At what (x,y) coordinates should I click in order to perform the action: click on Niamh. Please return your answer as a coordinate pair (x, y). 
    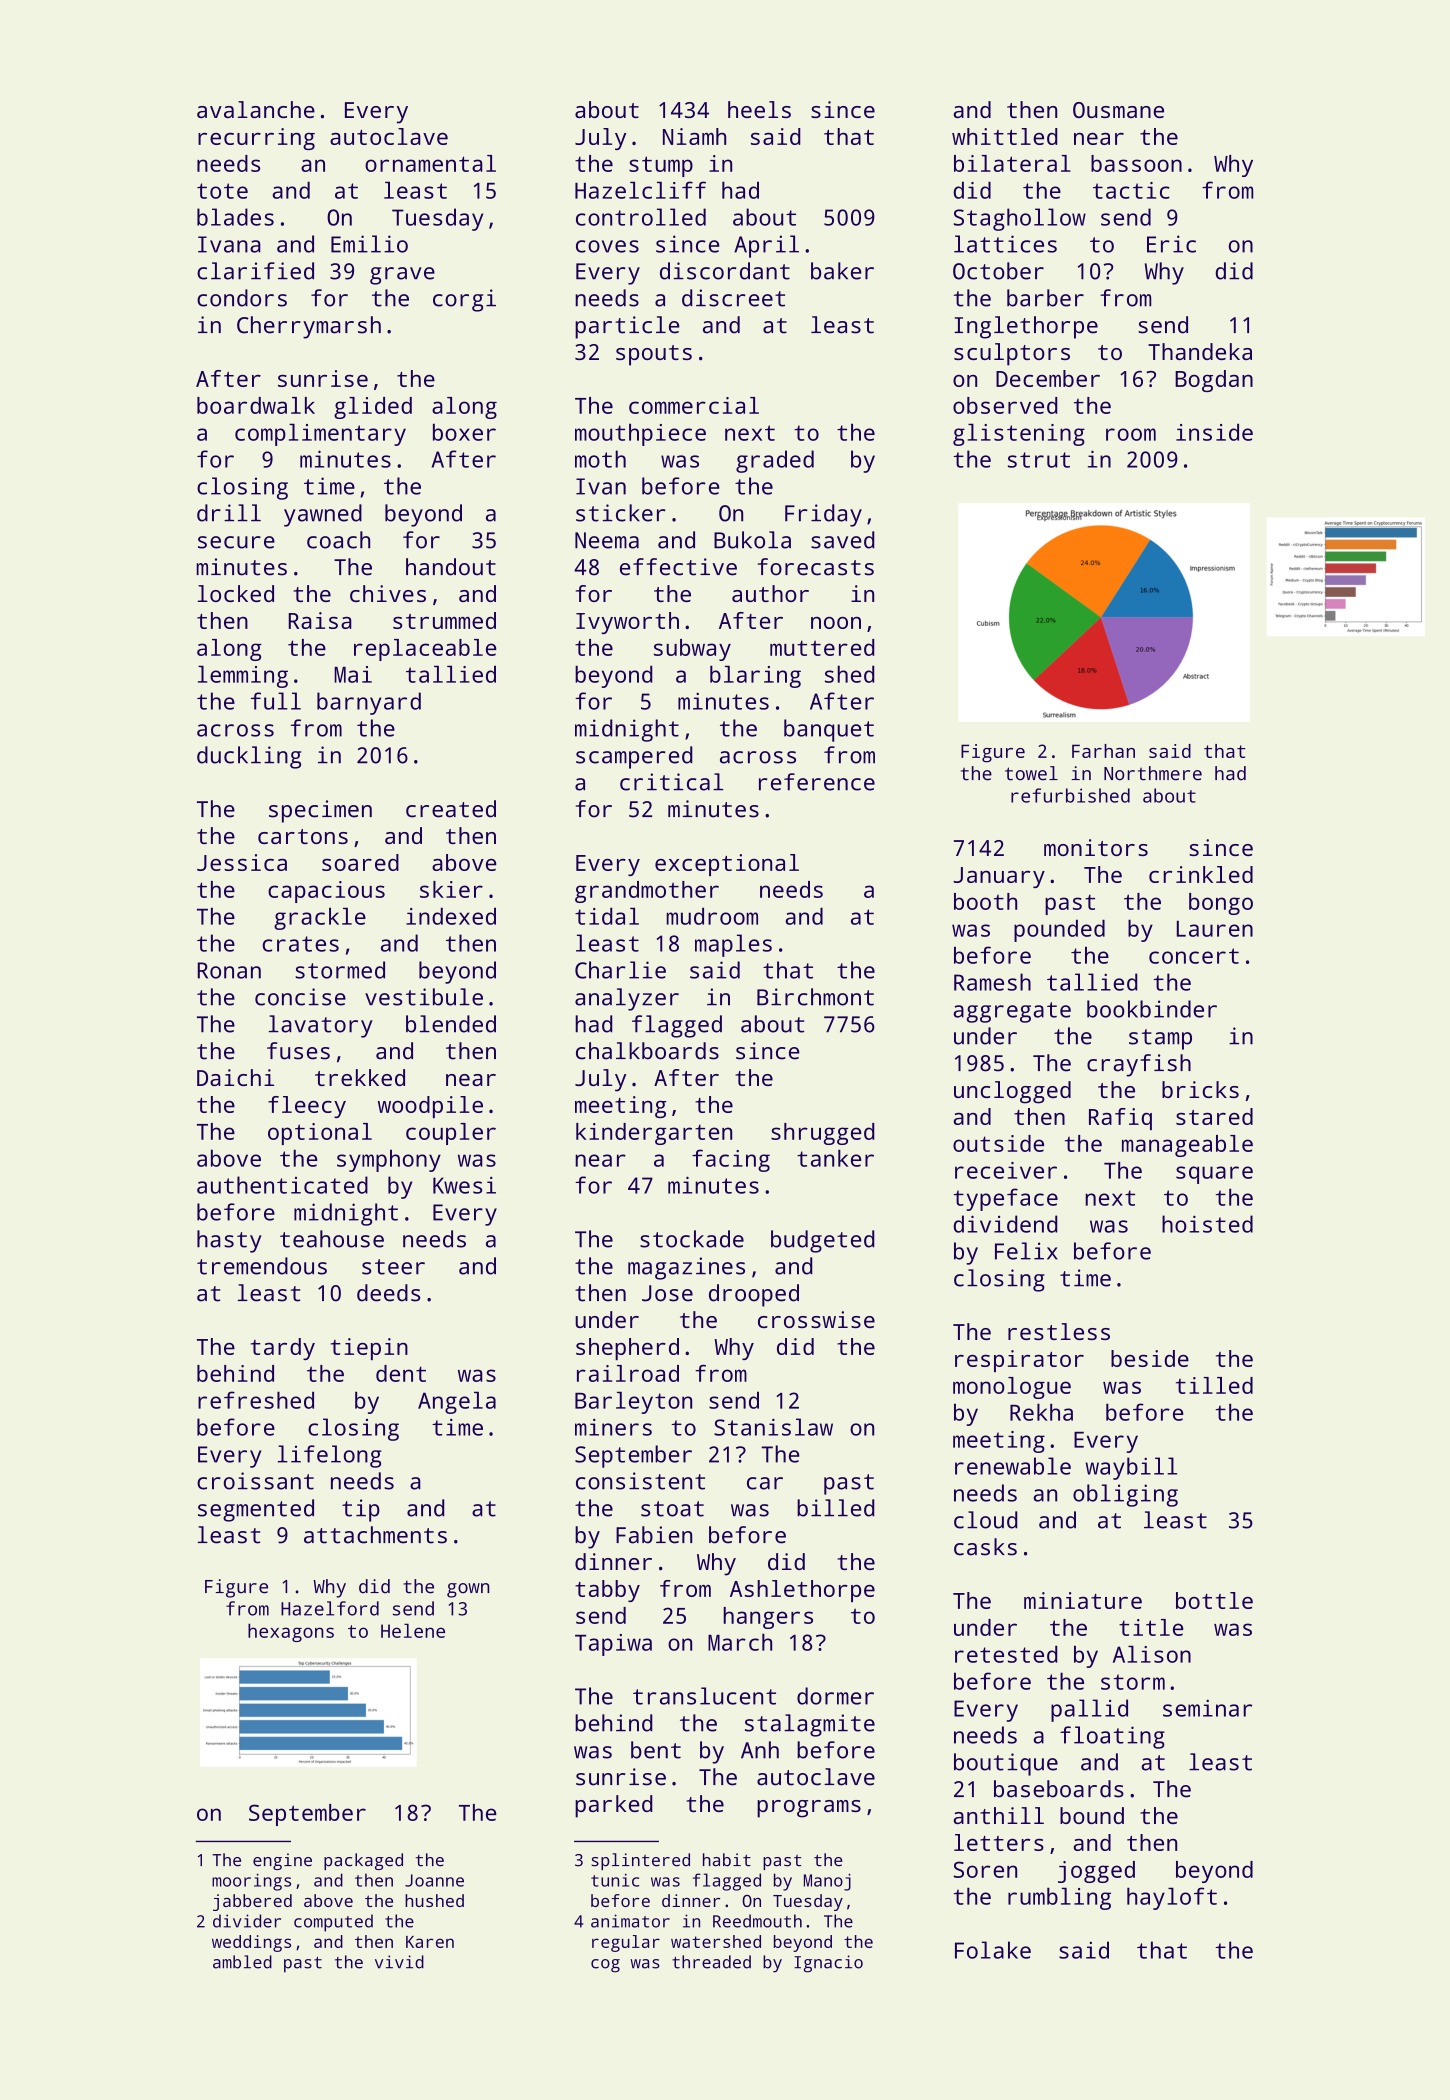
    Looking at the image, I should click on (694, 136).
